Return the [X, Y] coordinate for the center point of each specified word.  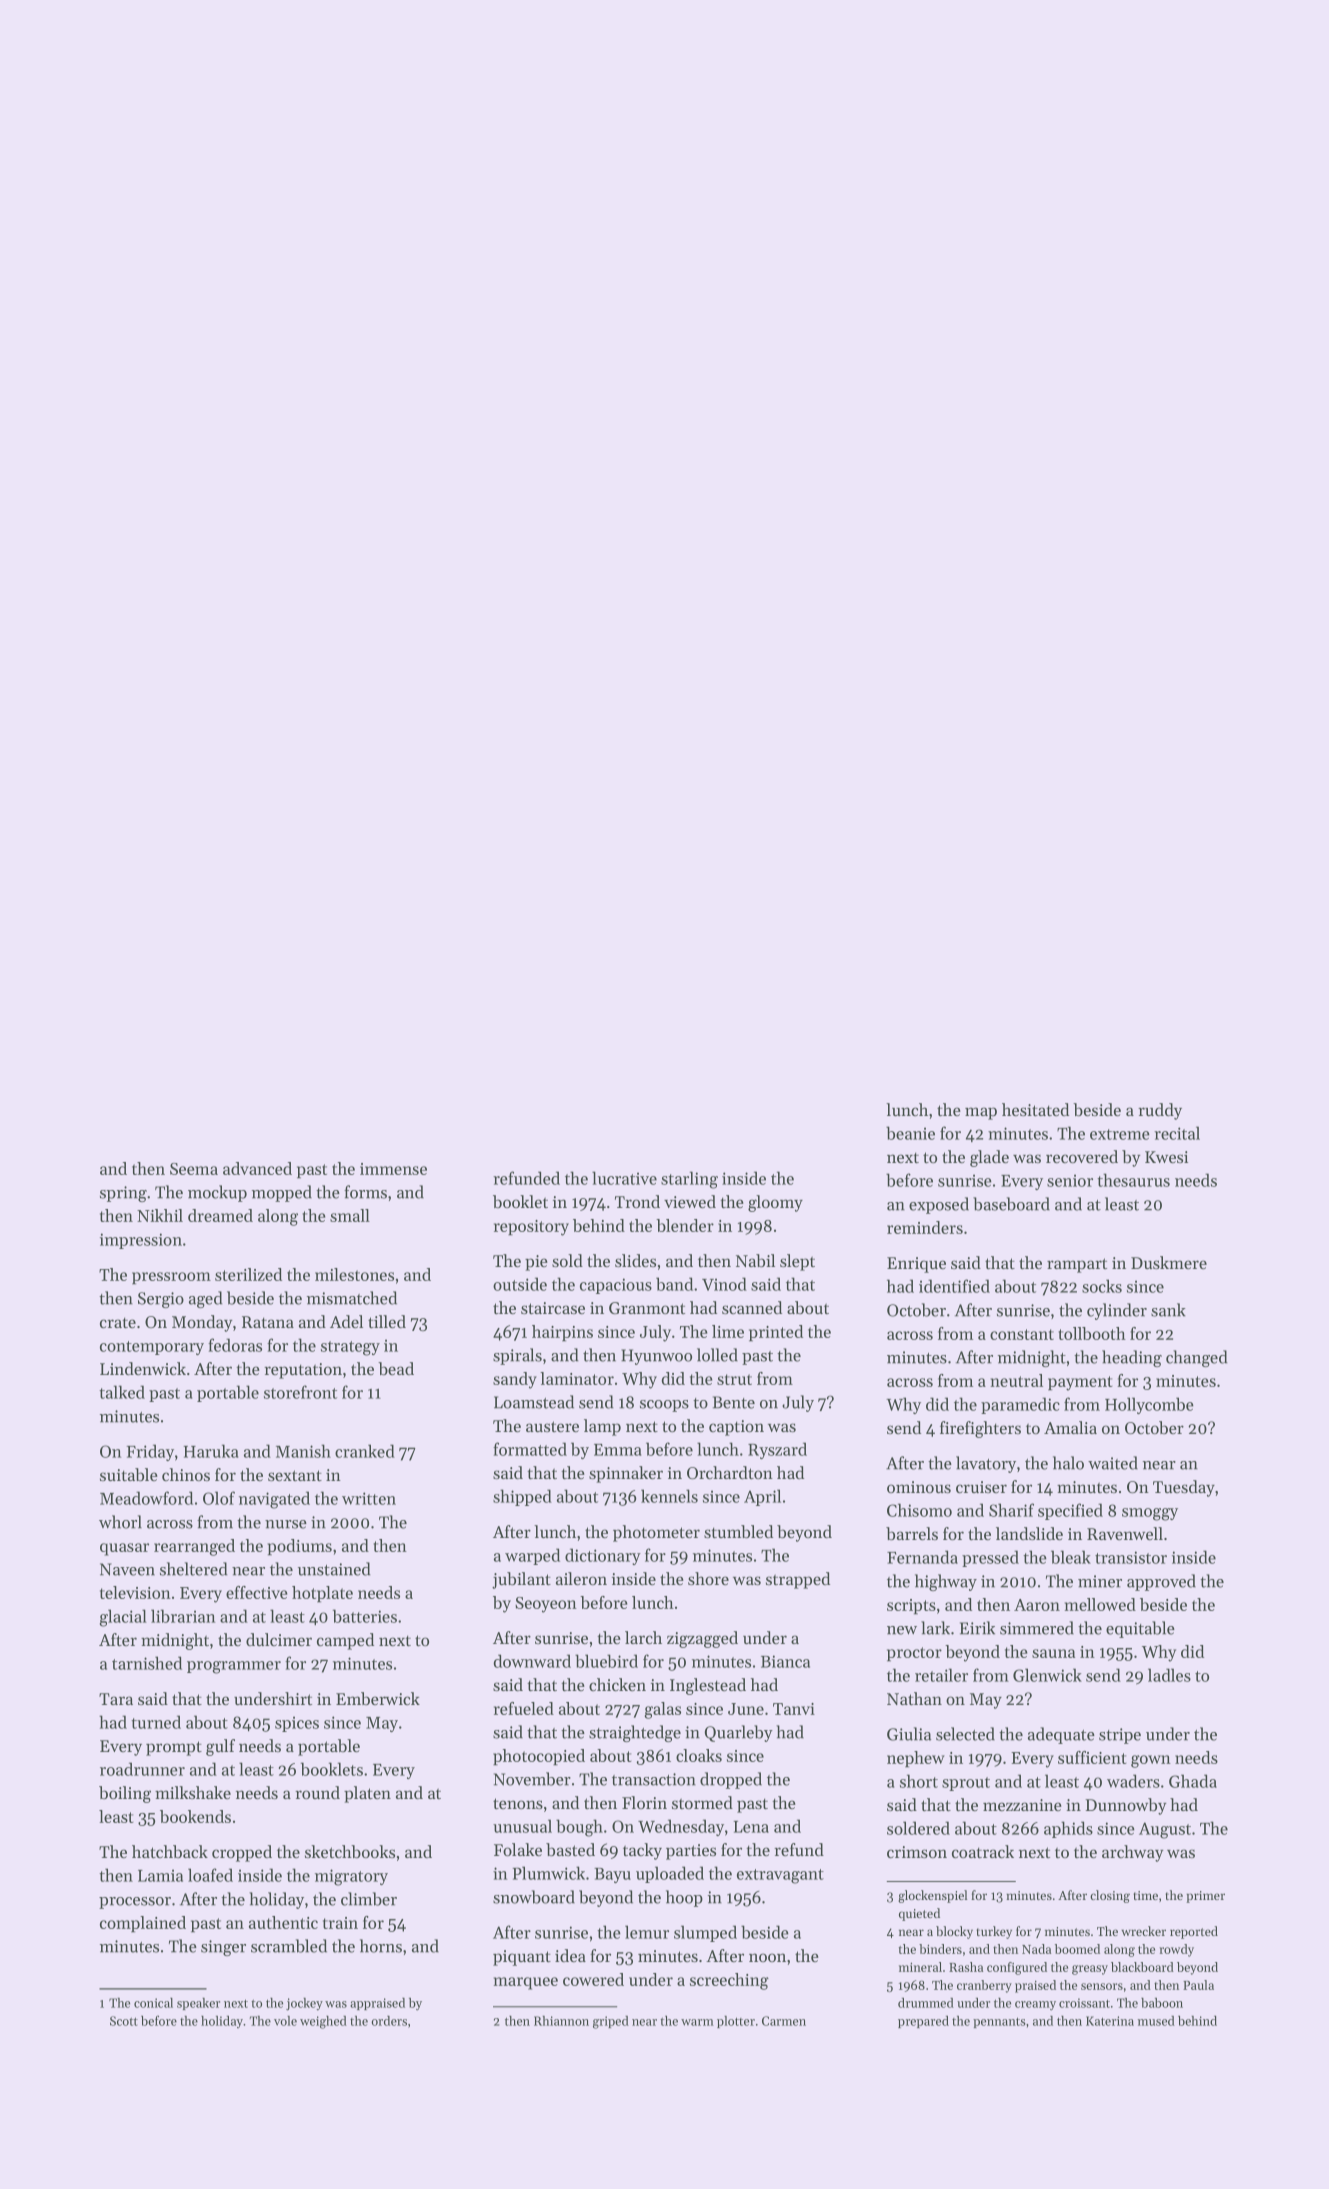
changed [1196, 1358]
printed [776, 1333]
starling [689, 1180]
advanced [257, 1168]
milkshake [193, 1792]
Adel [346, 1321]
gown [1151, 1761]
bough [579, 1828]
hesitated [1035, 1109]
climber [369, 1899]
